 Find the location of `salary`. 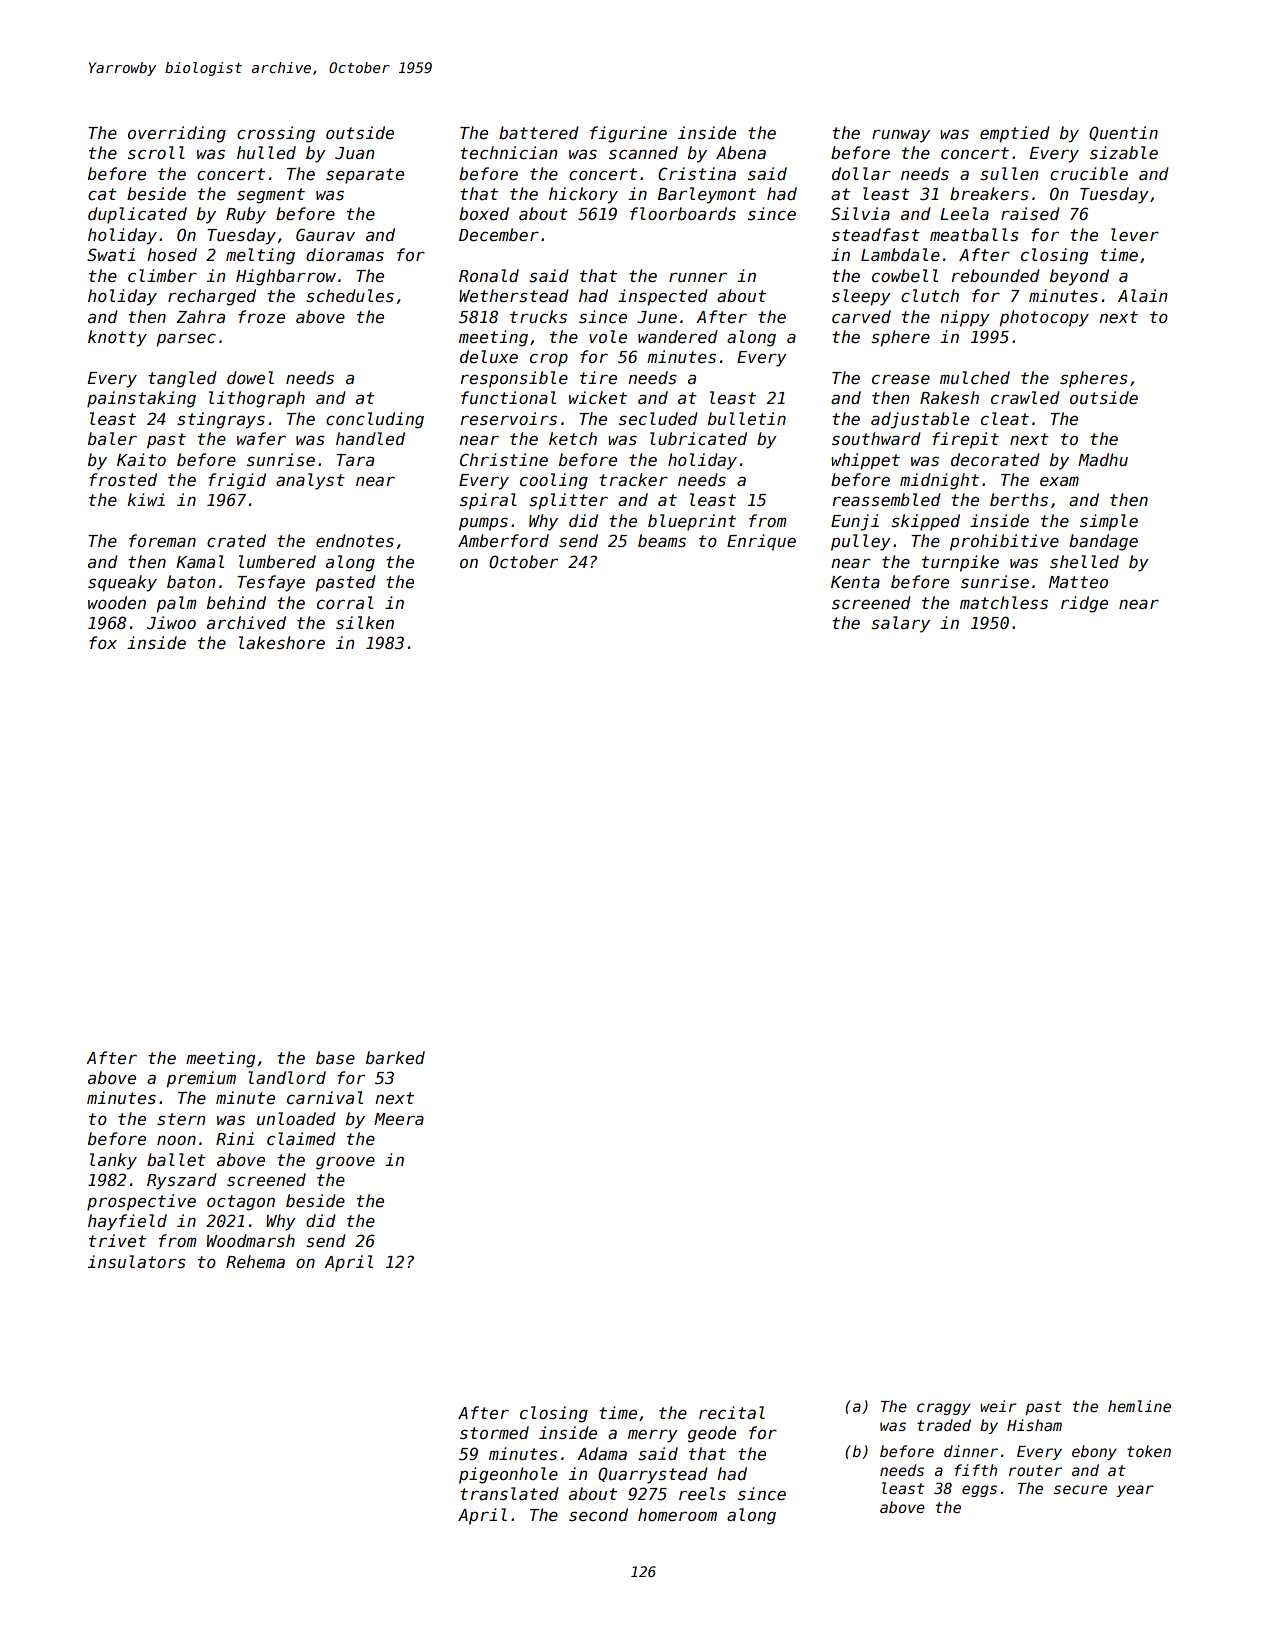

salary is located at coordinates (900, 624).
